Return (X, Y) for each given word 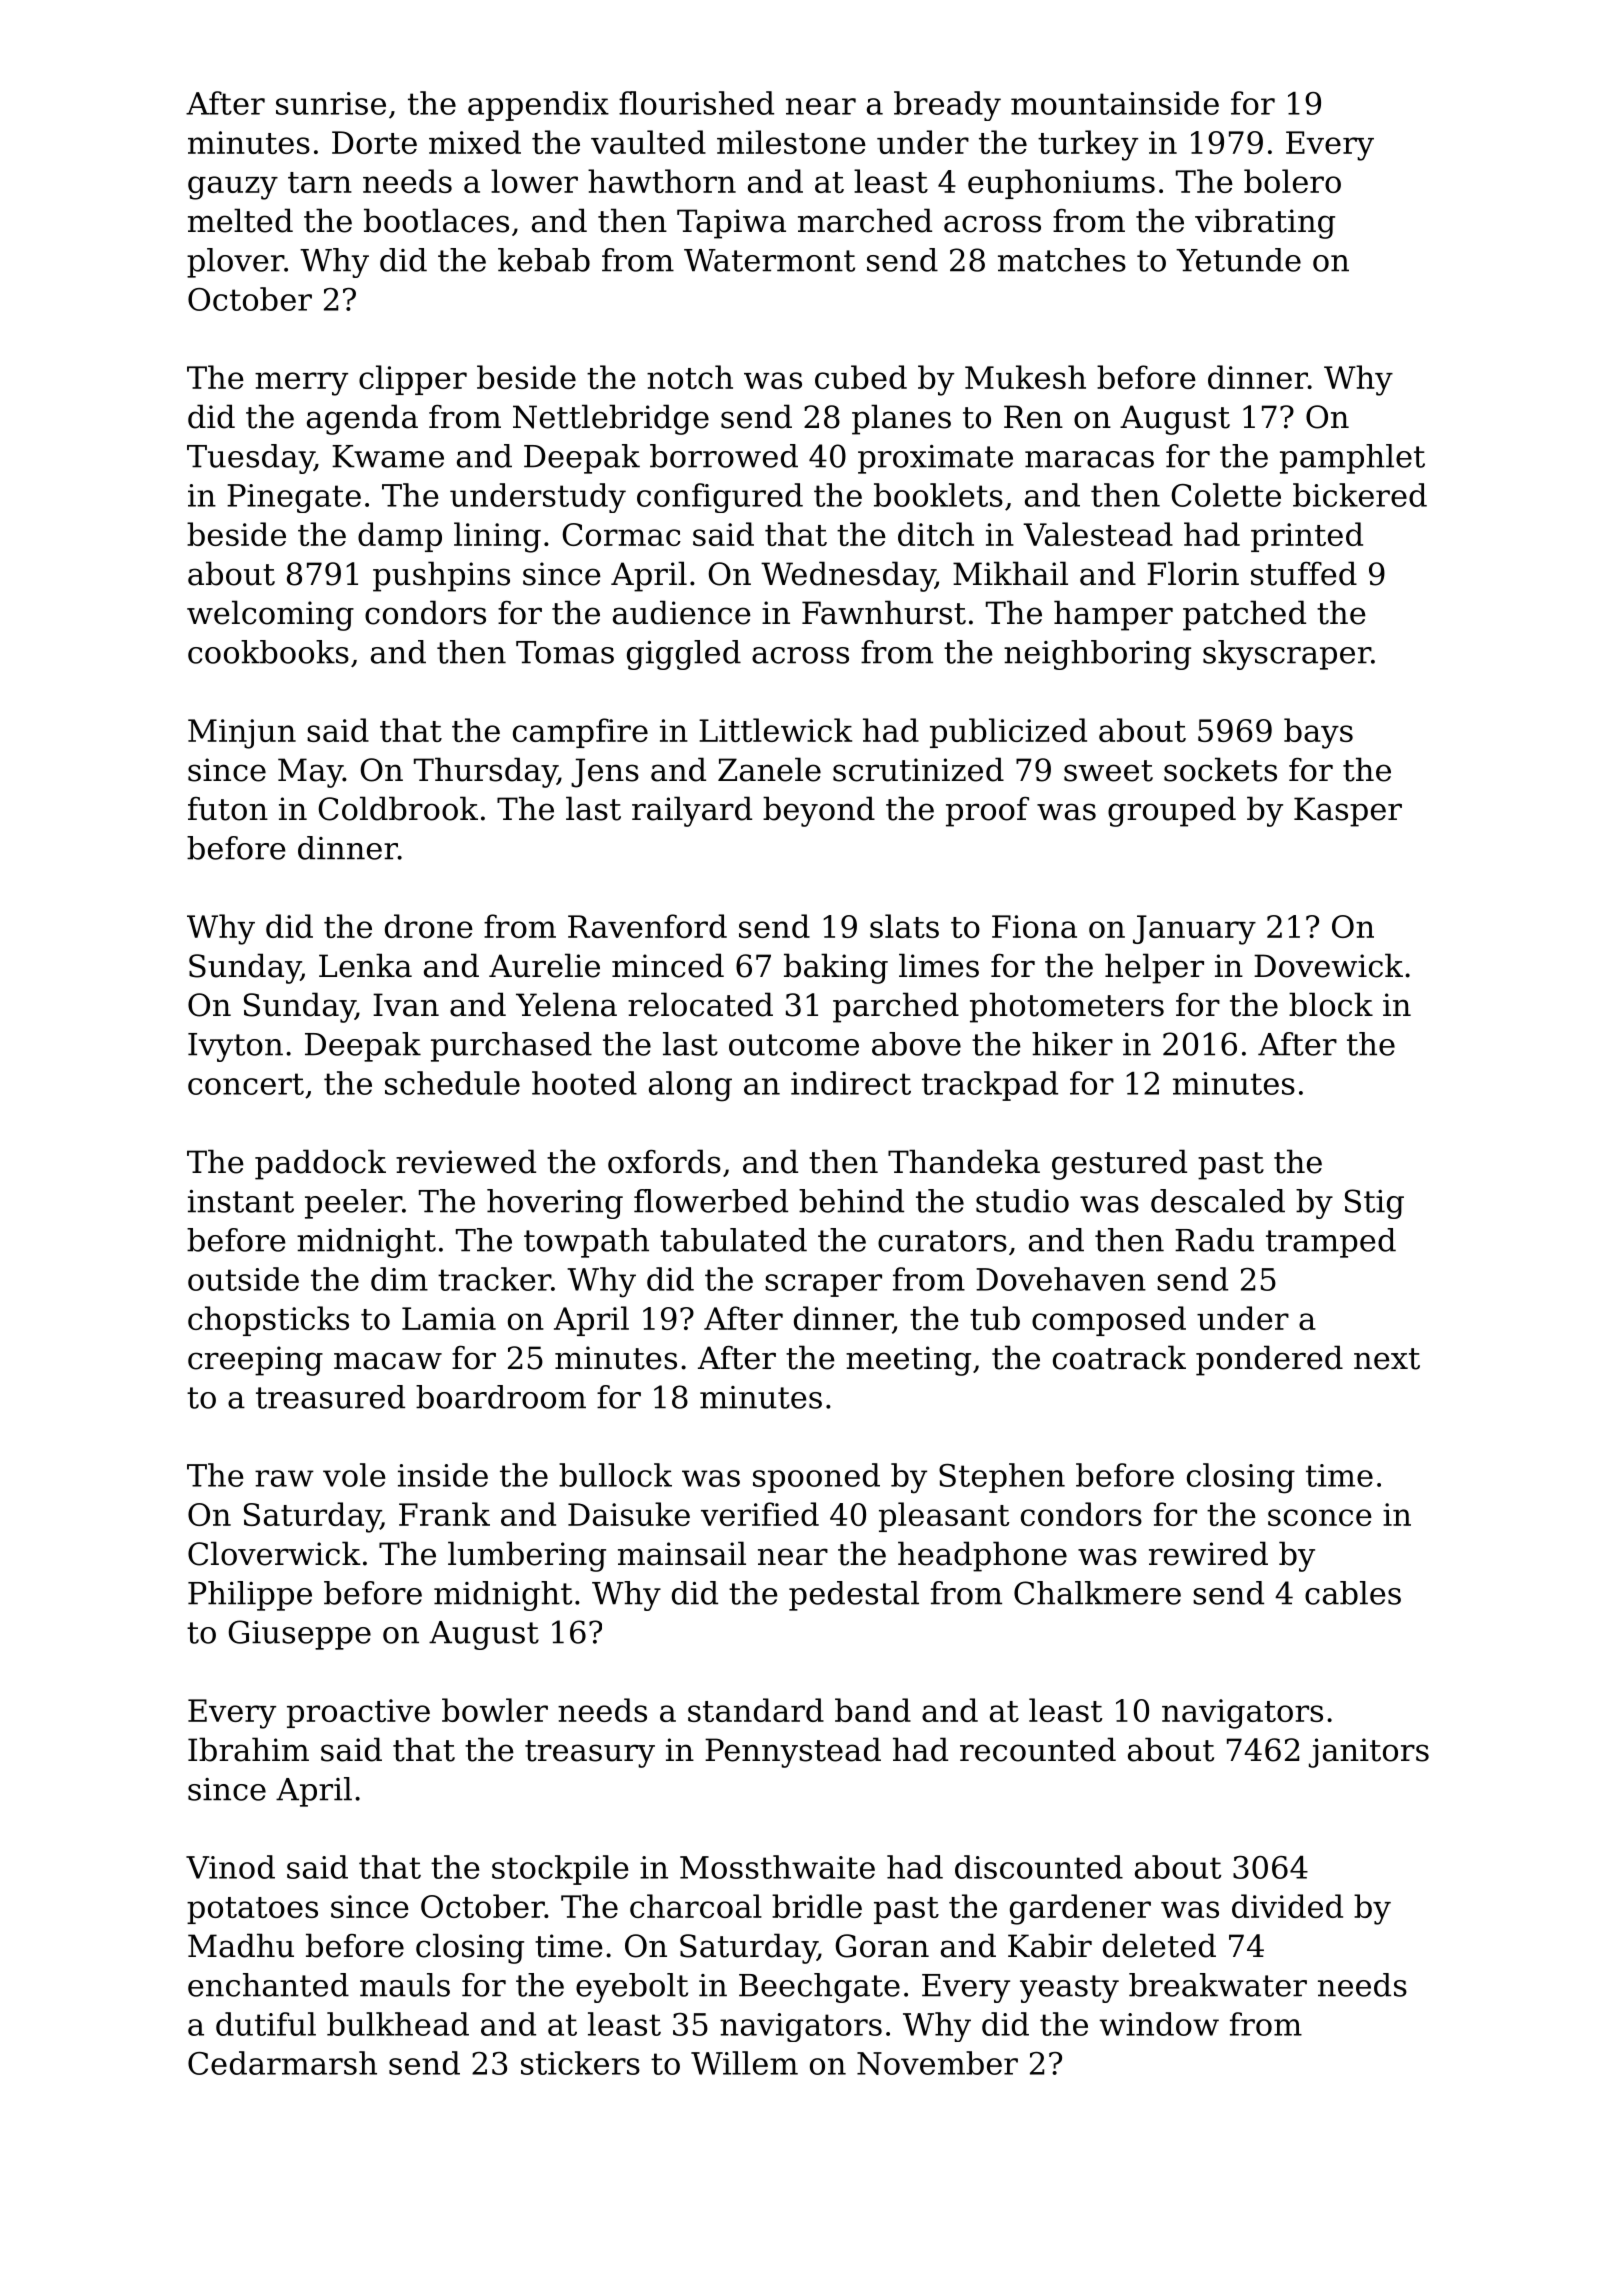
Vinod (230, 1867)
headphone (982, 1556)
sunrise (331, 103)
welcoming (270, 615)
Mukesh (1025, 377)
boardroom (501, 1397)
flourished (696, 103)
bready (947, 106)
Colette (1226, 495)
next (1387, 1359)
